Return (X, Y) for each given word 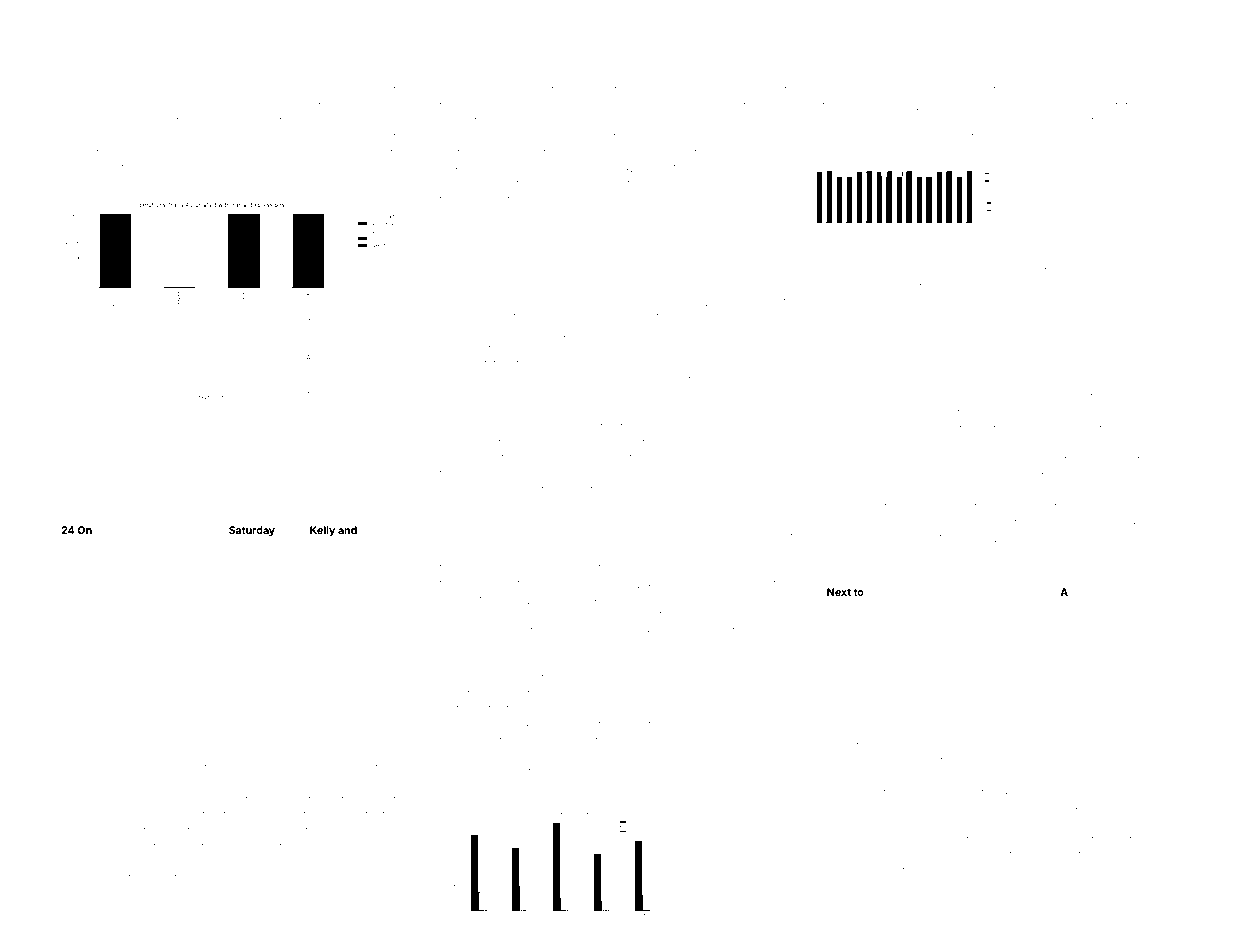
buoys (140, 108)
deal (451, 348)
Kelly (322, 531)
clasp (1073, 609)
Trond (456, 316)
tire (129, 599)
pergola (78, 816)
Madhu (459, 536)
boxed (1134, 522)
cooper (459, 632)
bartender (466, 152)
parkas (1157, 90)
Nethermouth (930, 412)
